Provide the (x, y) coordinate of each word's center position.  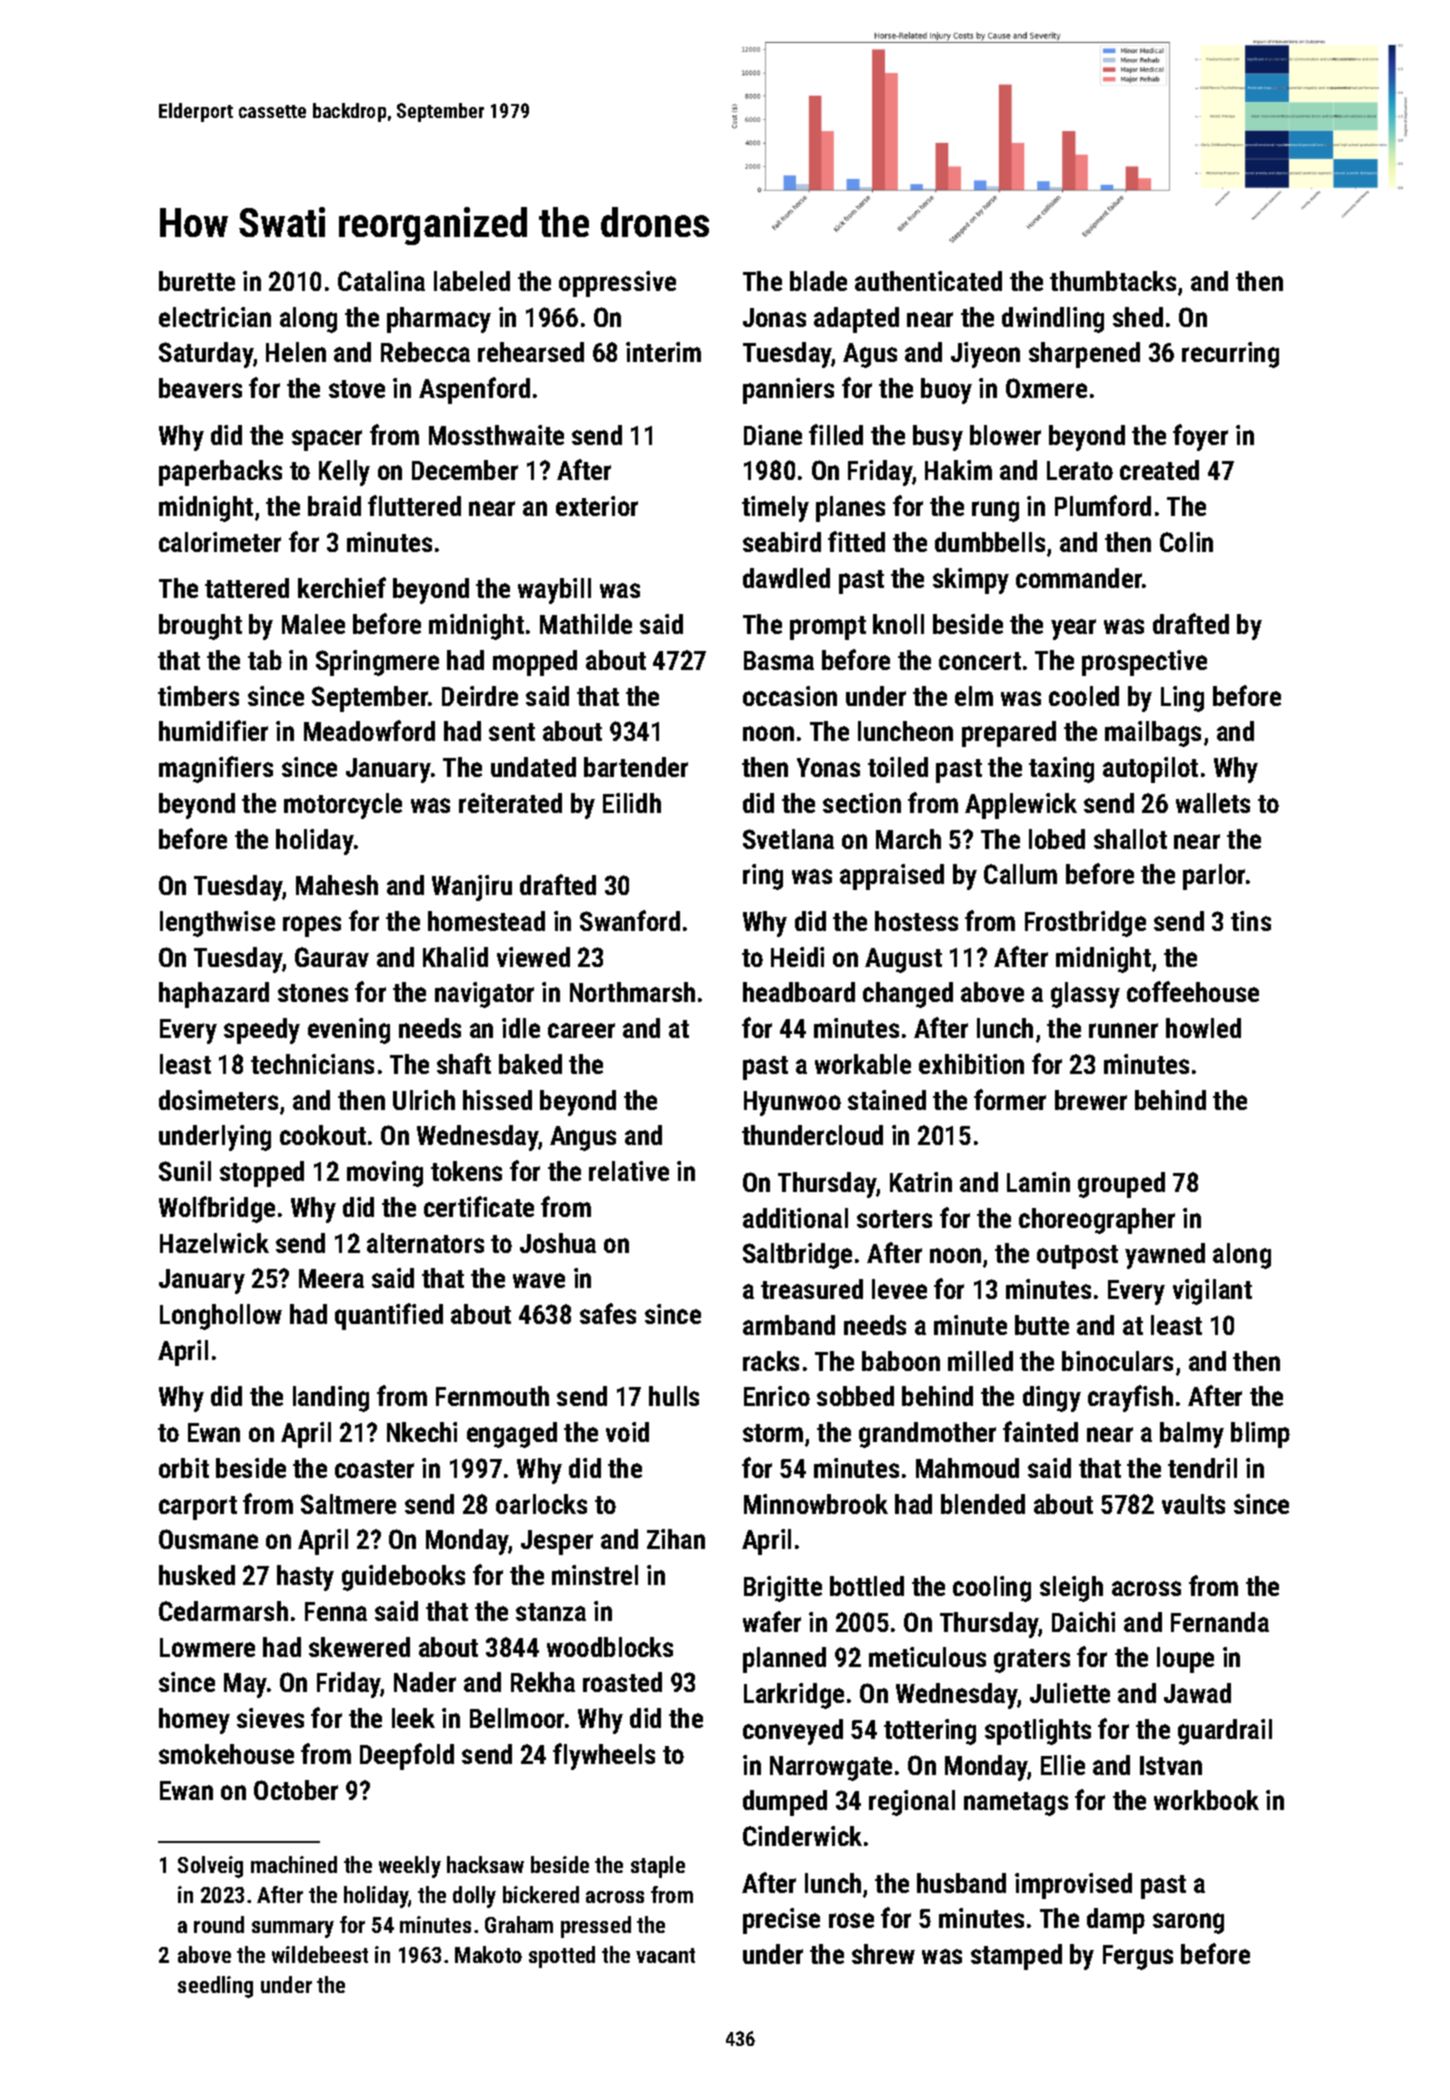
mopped (535, 663)
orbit (184, 1468)
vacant (665, 1955)
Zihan (676, 1539)
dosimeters (218, 1100)
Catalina (381, 281)
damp (1116, 1921)
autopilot (1150, 770)
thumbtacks (1113, 281)
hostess (916, 921)
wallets (1213, 803)
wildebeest (320, 1954)
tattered (247, 588)
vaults (1193, 1504)
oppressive (617, 284)
